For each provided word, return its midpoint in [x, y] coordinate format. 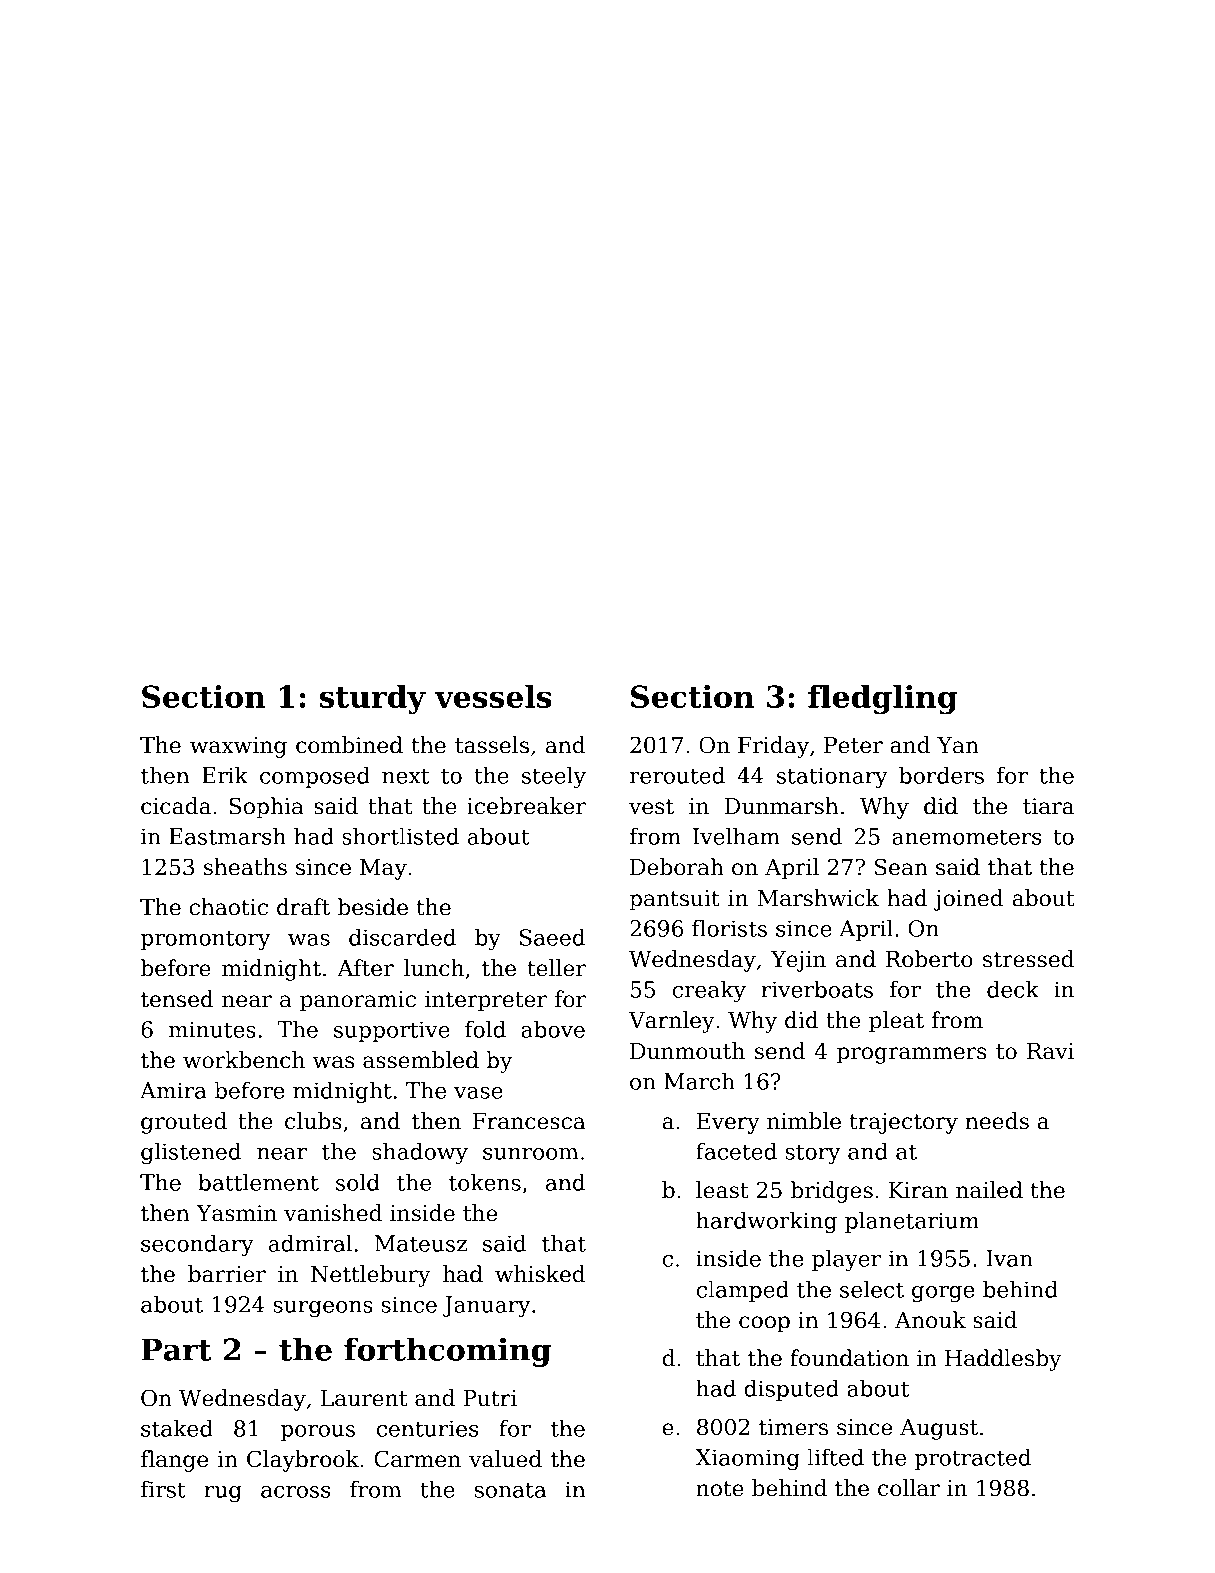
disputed [791, 1390]
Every [728, 1123]
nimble [804, 1121]
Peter [853, 745]
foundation [849, 1358]
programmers [911, 1055]
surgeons [323, 1309]
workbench [244, 1060]
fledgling [882, 699]
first [163, 1489]
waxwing [238, 747]
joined [968, 900]
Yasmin [236, 1213]
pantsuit [674, 900]
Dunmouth [687, 1051]
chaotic [228, 907]
